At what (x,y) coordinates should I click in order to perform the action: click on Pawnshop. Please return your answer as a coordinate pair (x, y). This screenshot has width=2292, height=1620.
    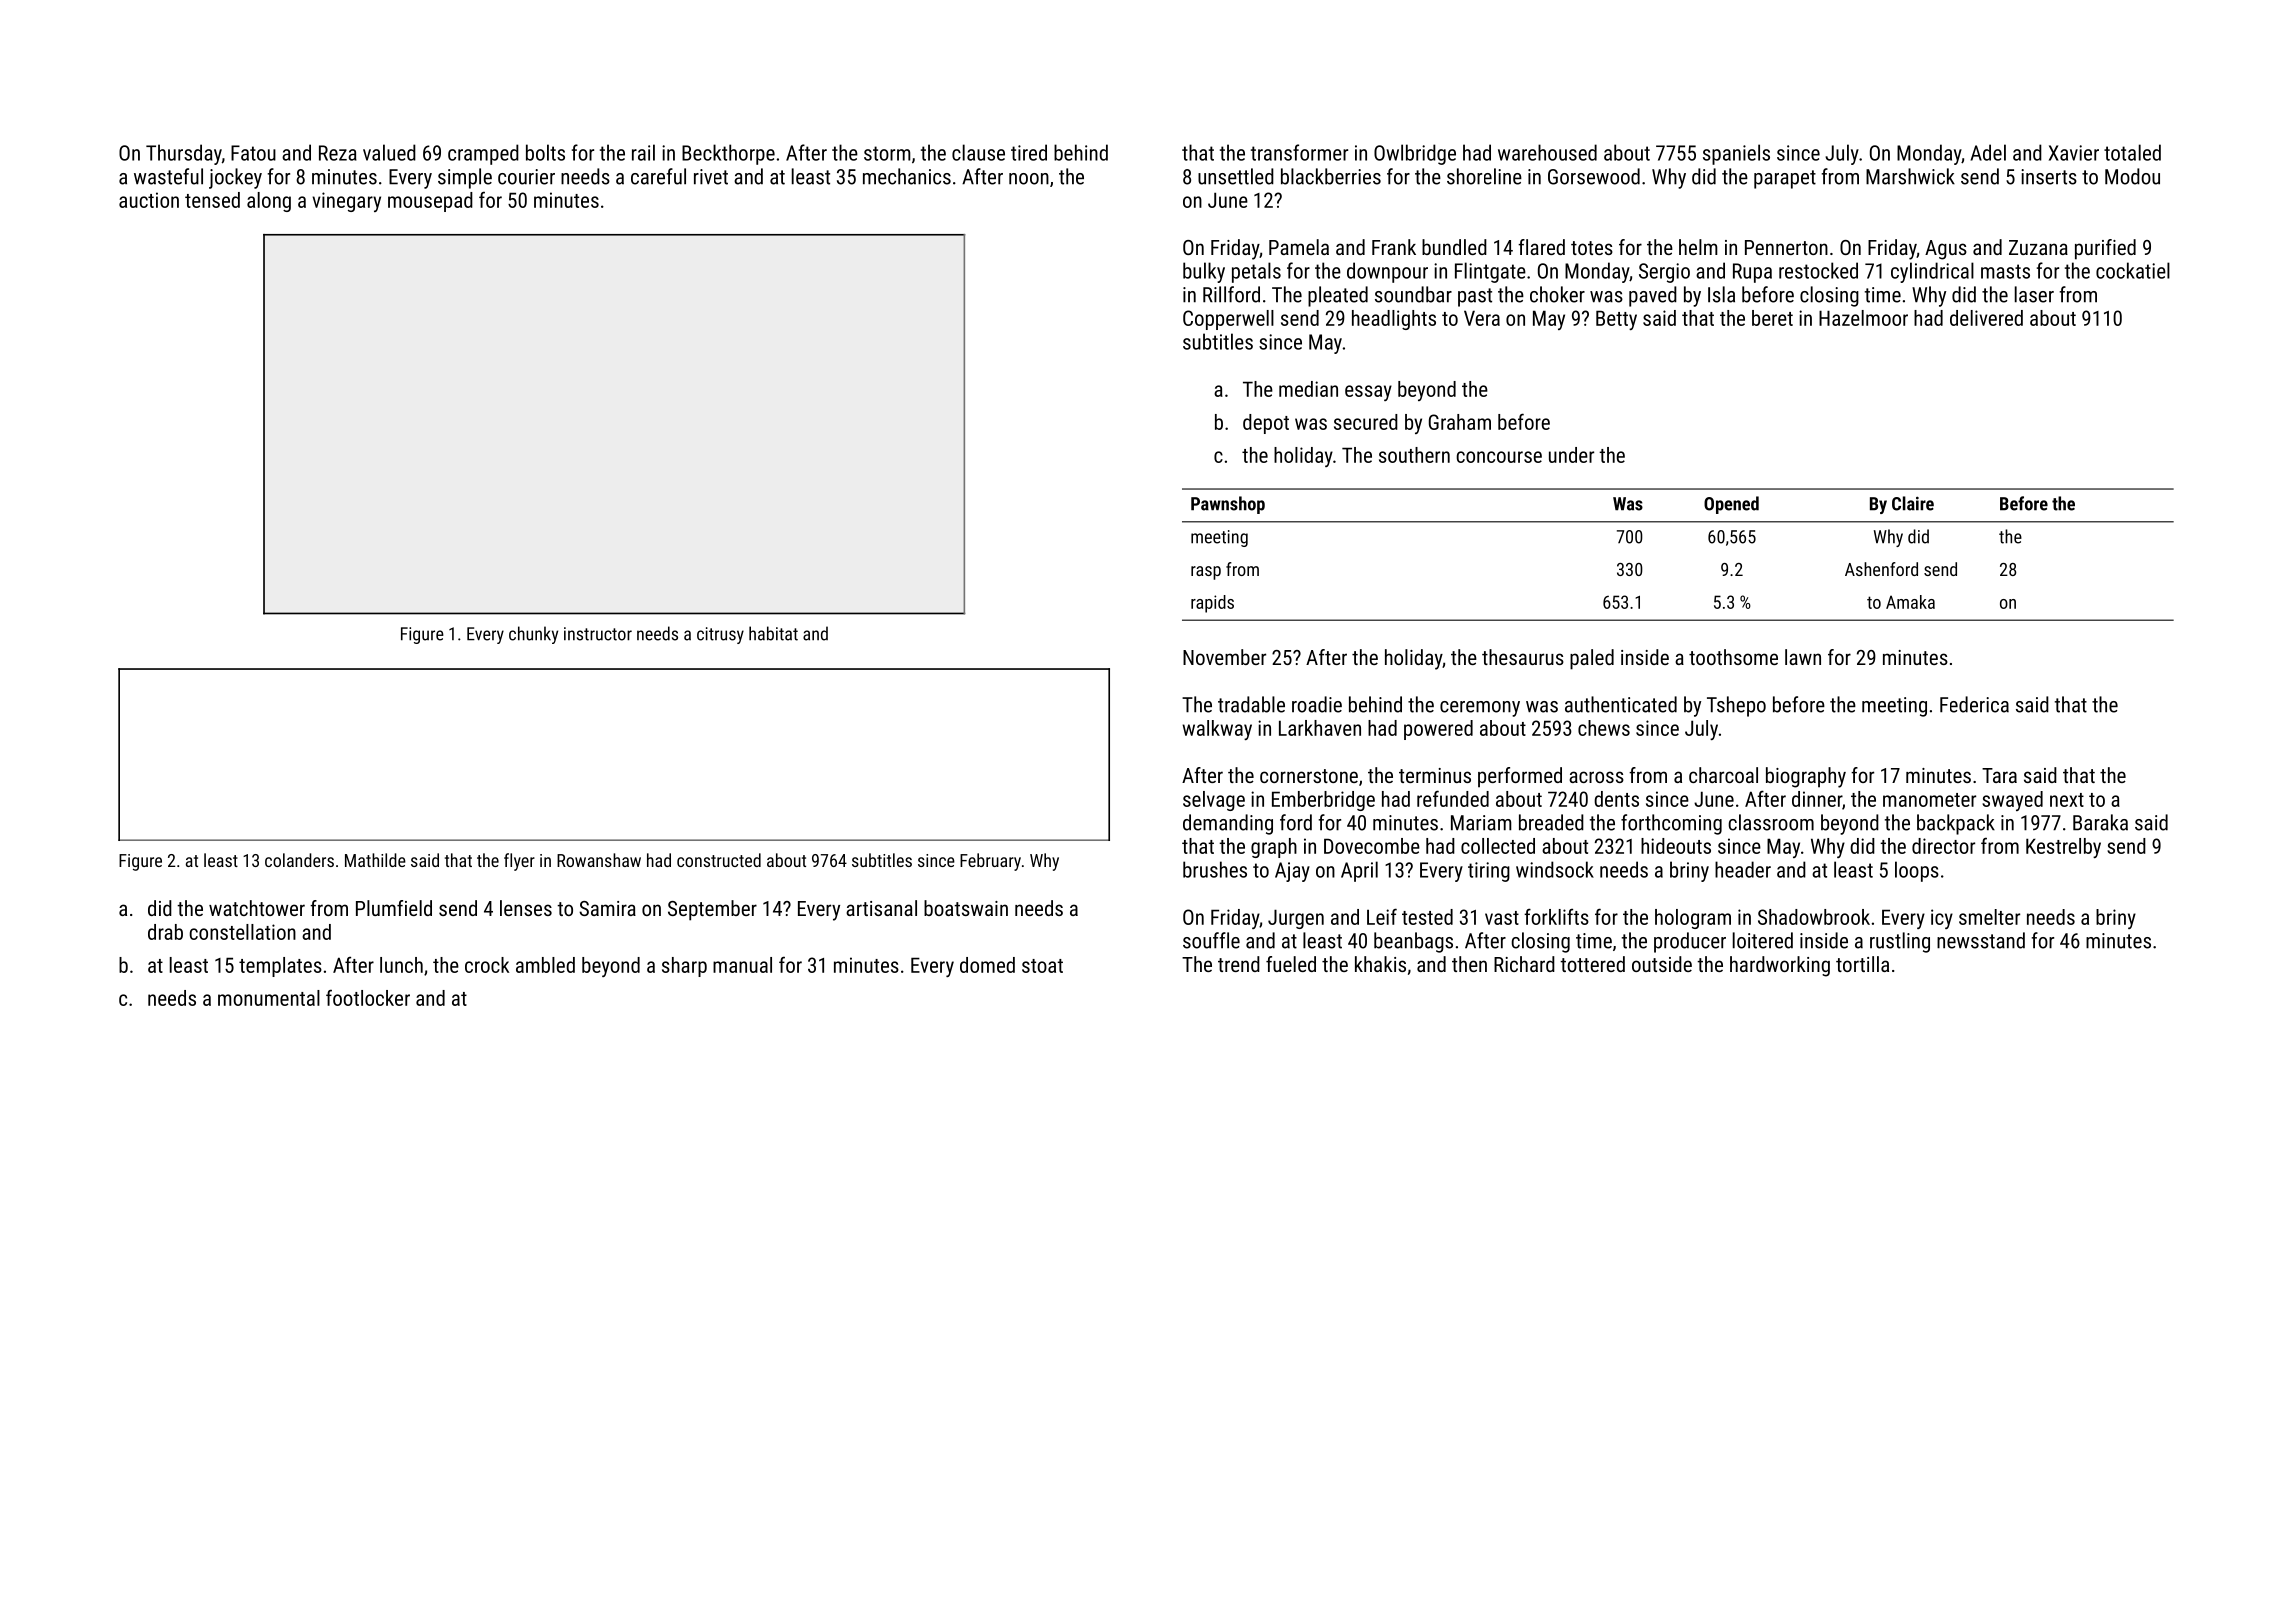
    Looking at the image, I should click on (1228, 505).
